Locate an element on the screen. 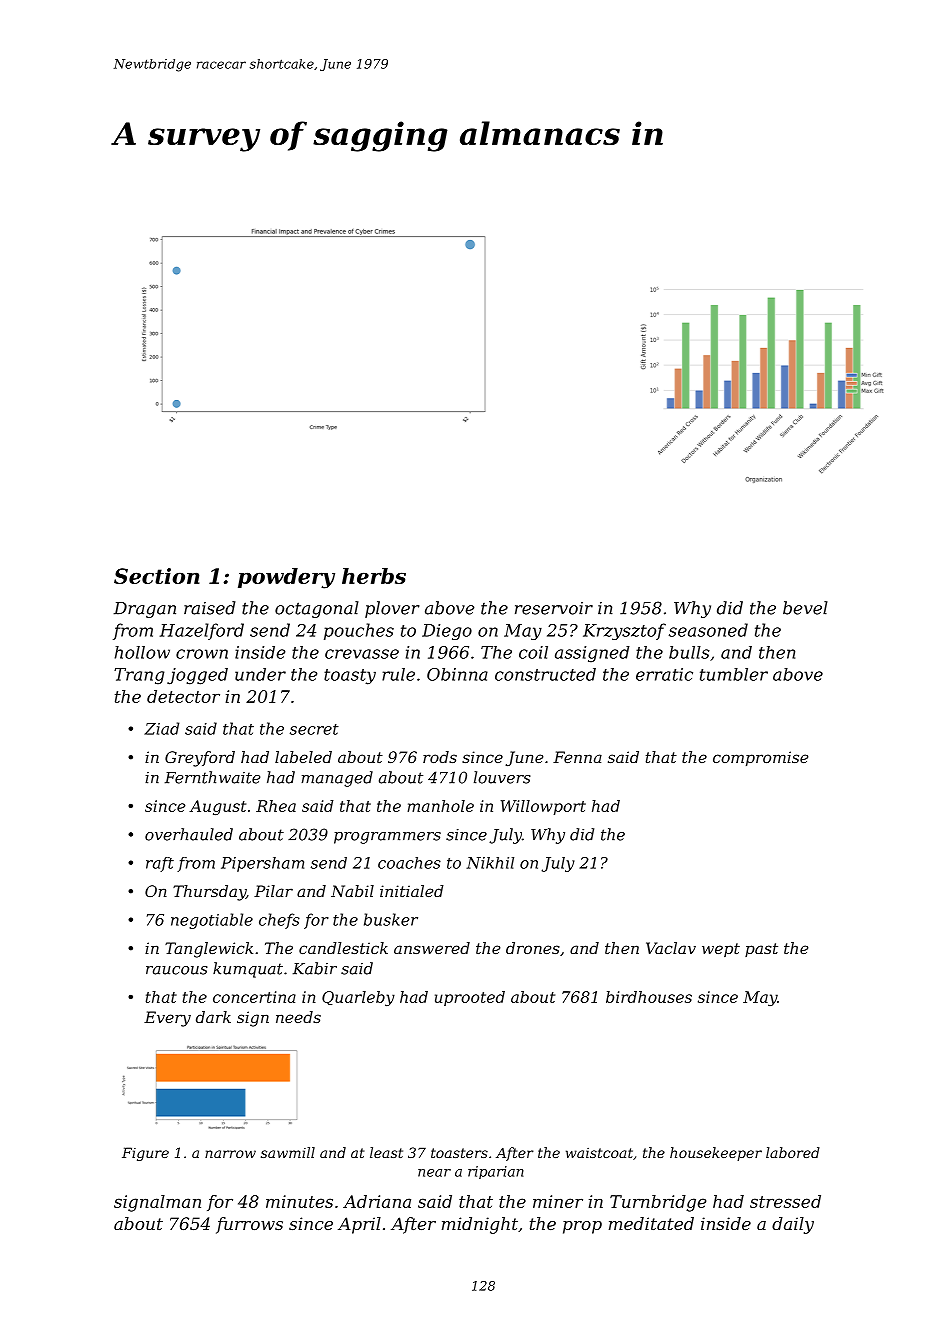  bevel is located at coordinates (805, 608).
